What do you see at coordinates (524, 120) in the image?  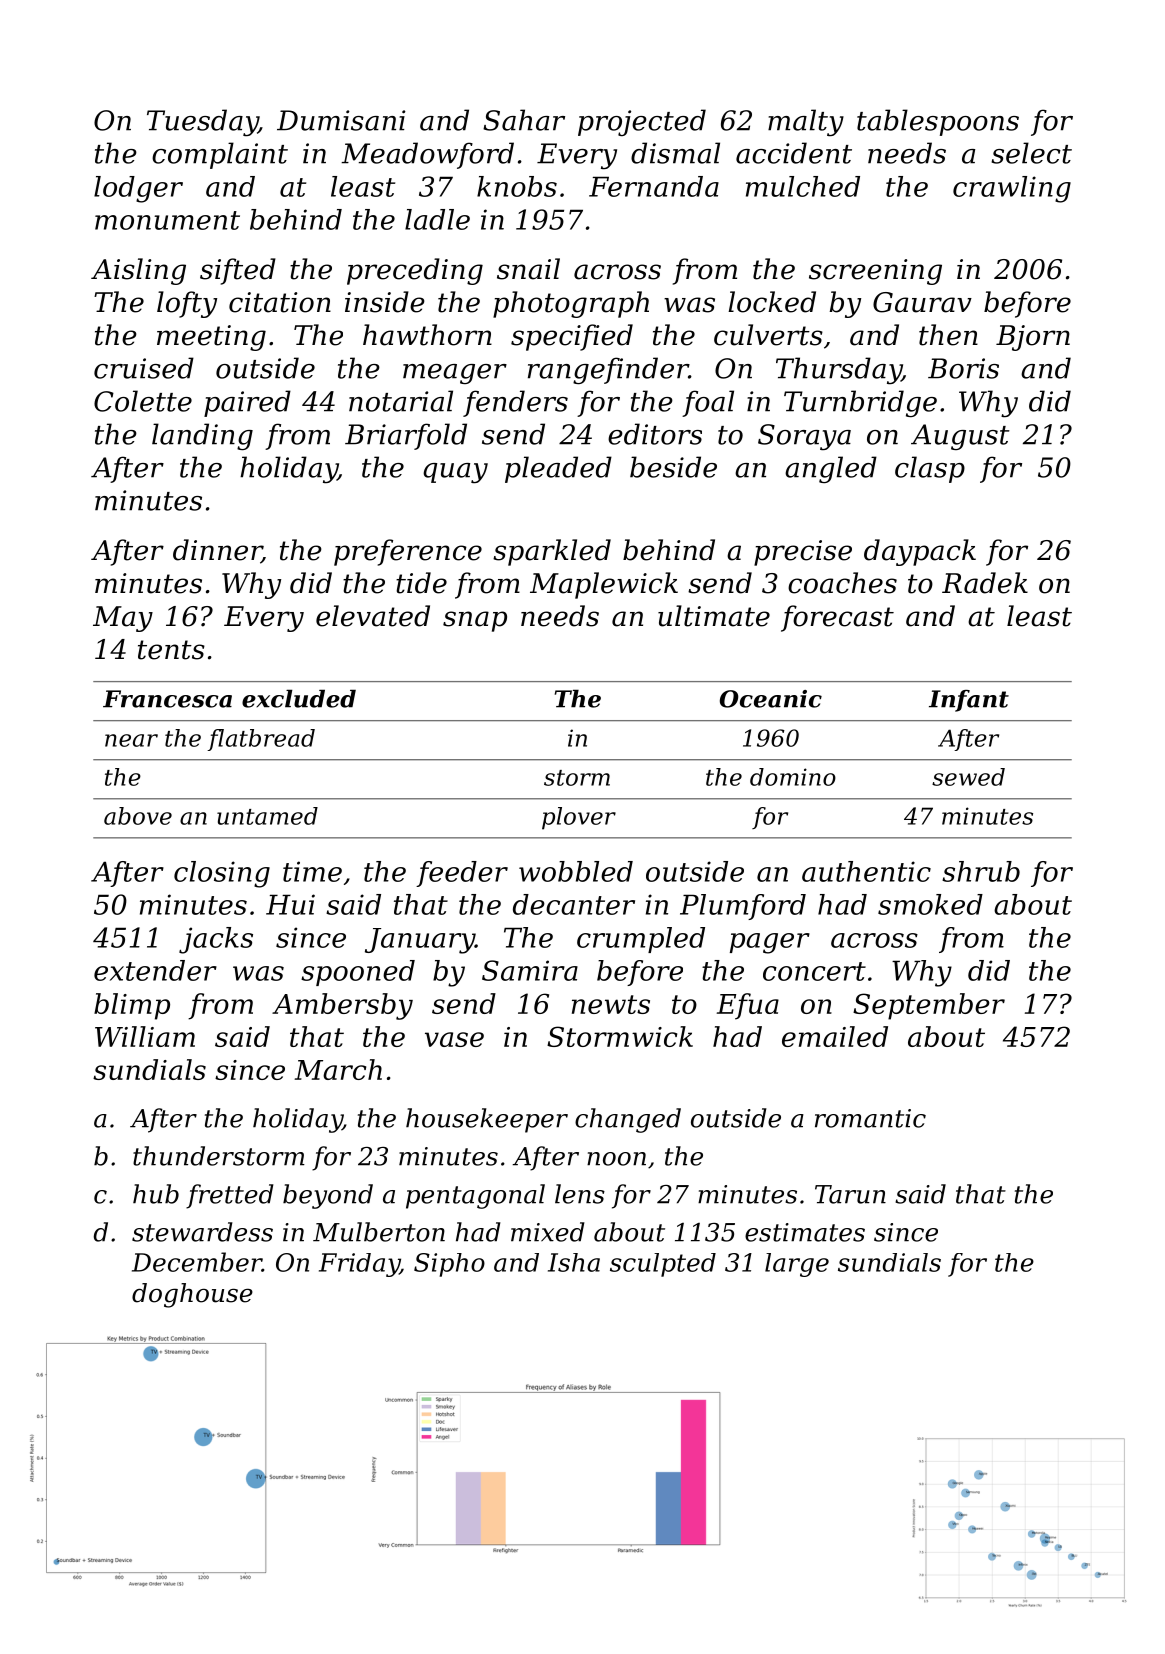 I see `Sahar` at bounding box center [524, 120].
